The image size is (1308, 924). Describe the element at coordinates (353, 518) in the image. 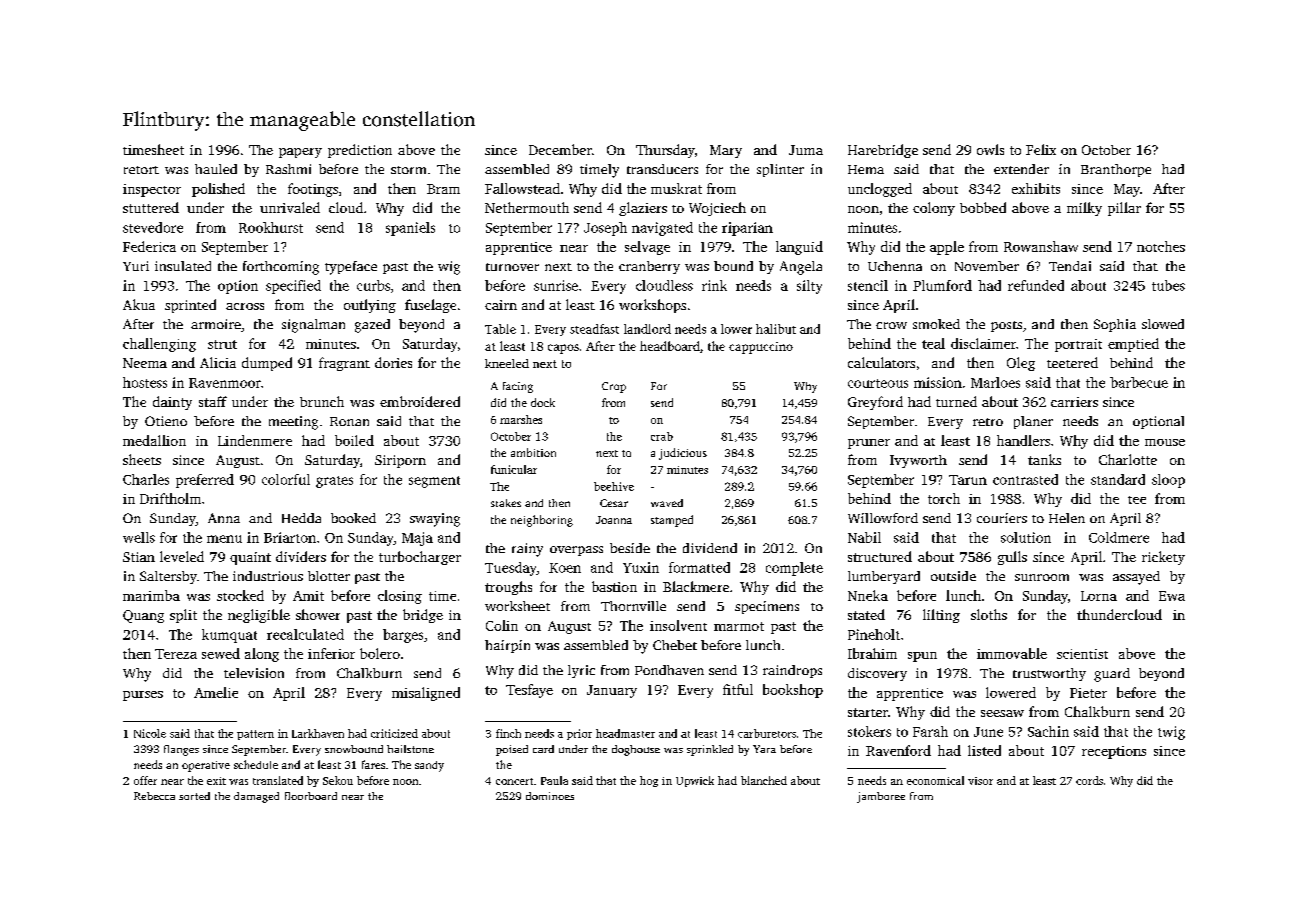

I see `booked` at that location.
